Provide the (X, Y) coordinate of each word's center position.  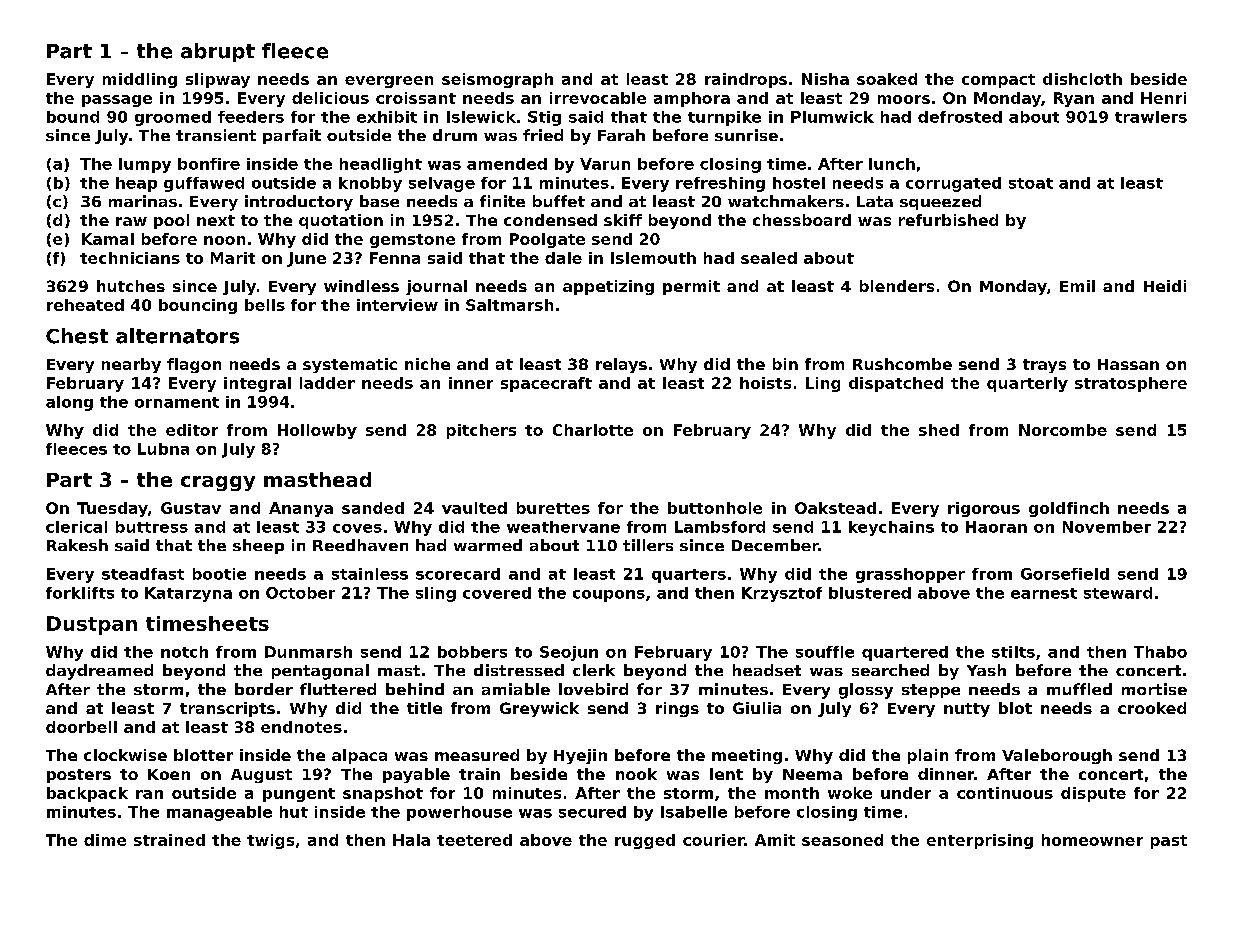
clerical (76, 527)
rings (677, 709)
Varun (605, 164)
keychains (891, 528)
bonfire (209, 164)
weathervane (563, 527)
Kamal (108, 239)
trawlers (1151, 117)
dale (563, 258)
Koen (169, 774)
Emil (1077, 286)
